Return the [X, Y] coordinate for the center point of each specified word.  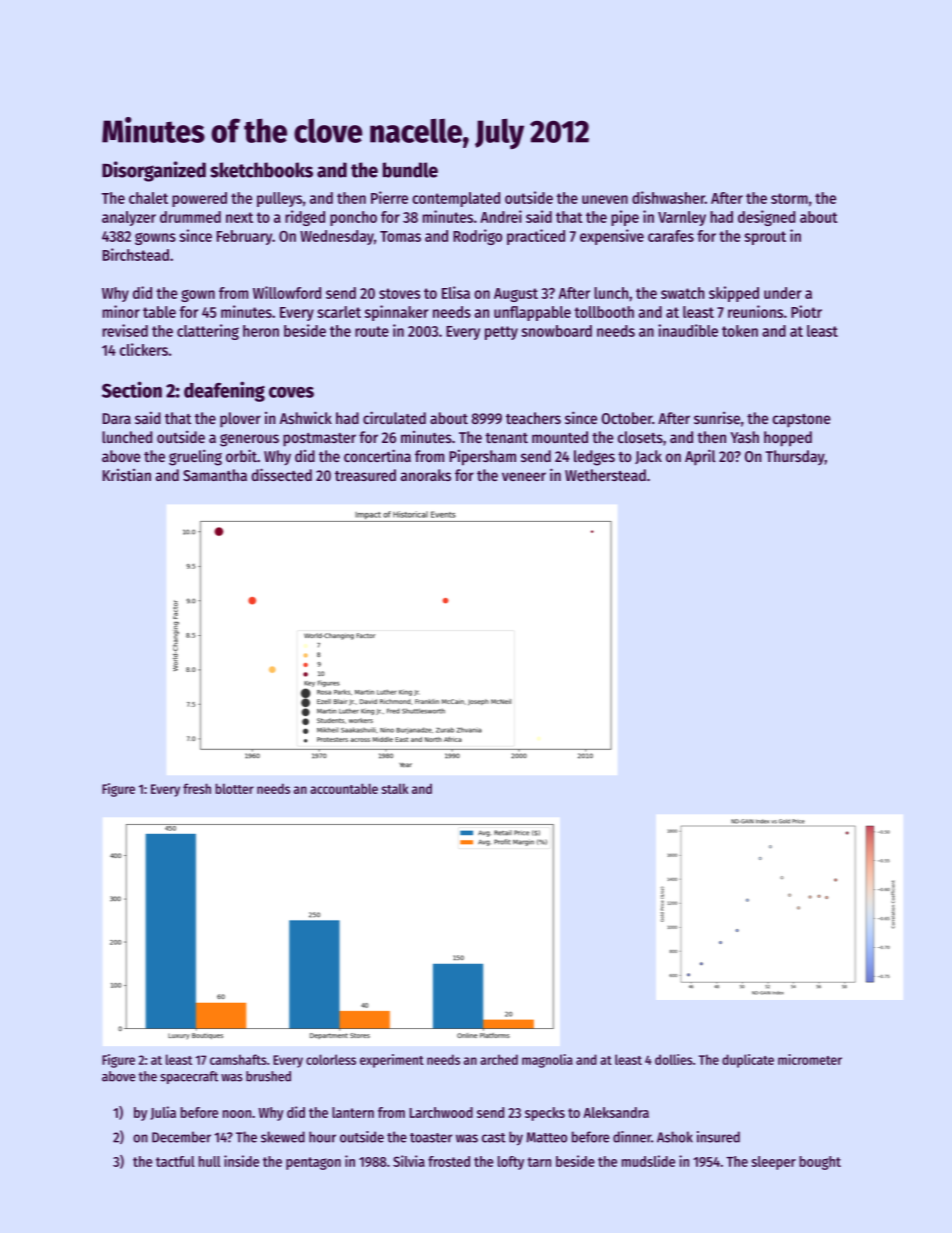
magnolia [547, 1061]
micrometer [810, 1059]
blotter [234, 788]
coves [291, 392]
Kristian [127, 475]
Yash [744, 437]
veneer [524, 476]
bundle [410, 170]
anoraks [426, 475]
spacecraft [189, 1077]
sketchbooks [261, 170]
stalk [395, 788]
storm [789, 198]
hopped [788, 439]
